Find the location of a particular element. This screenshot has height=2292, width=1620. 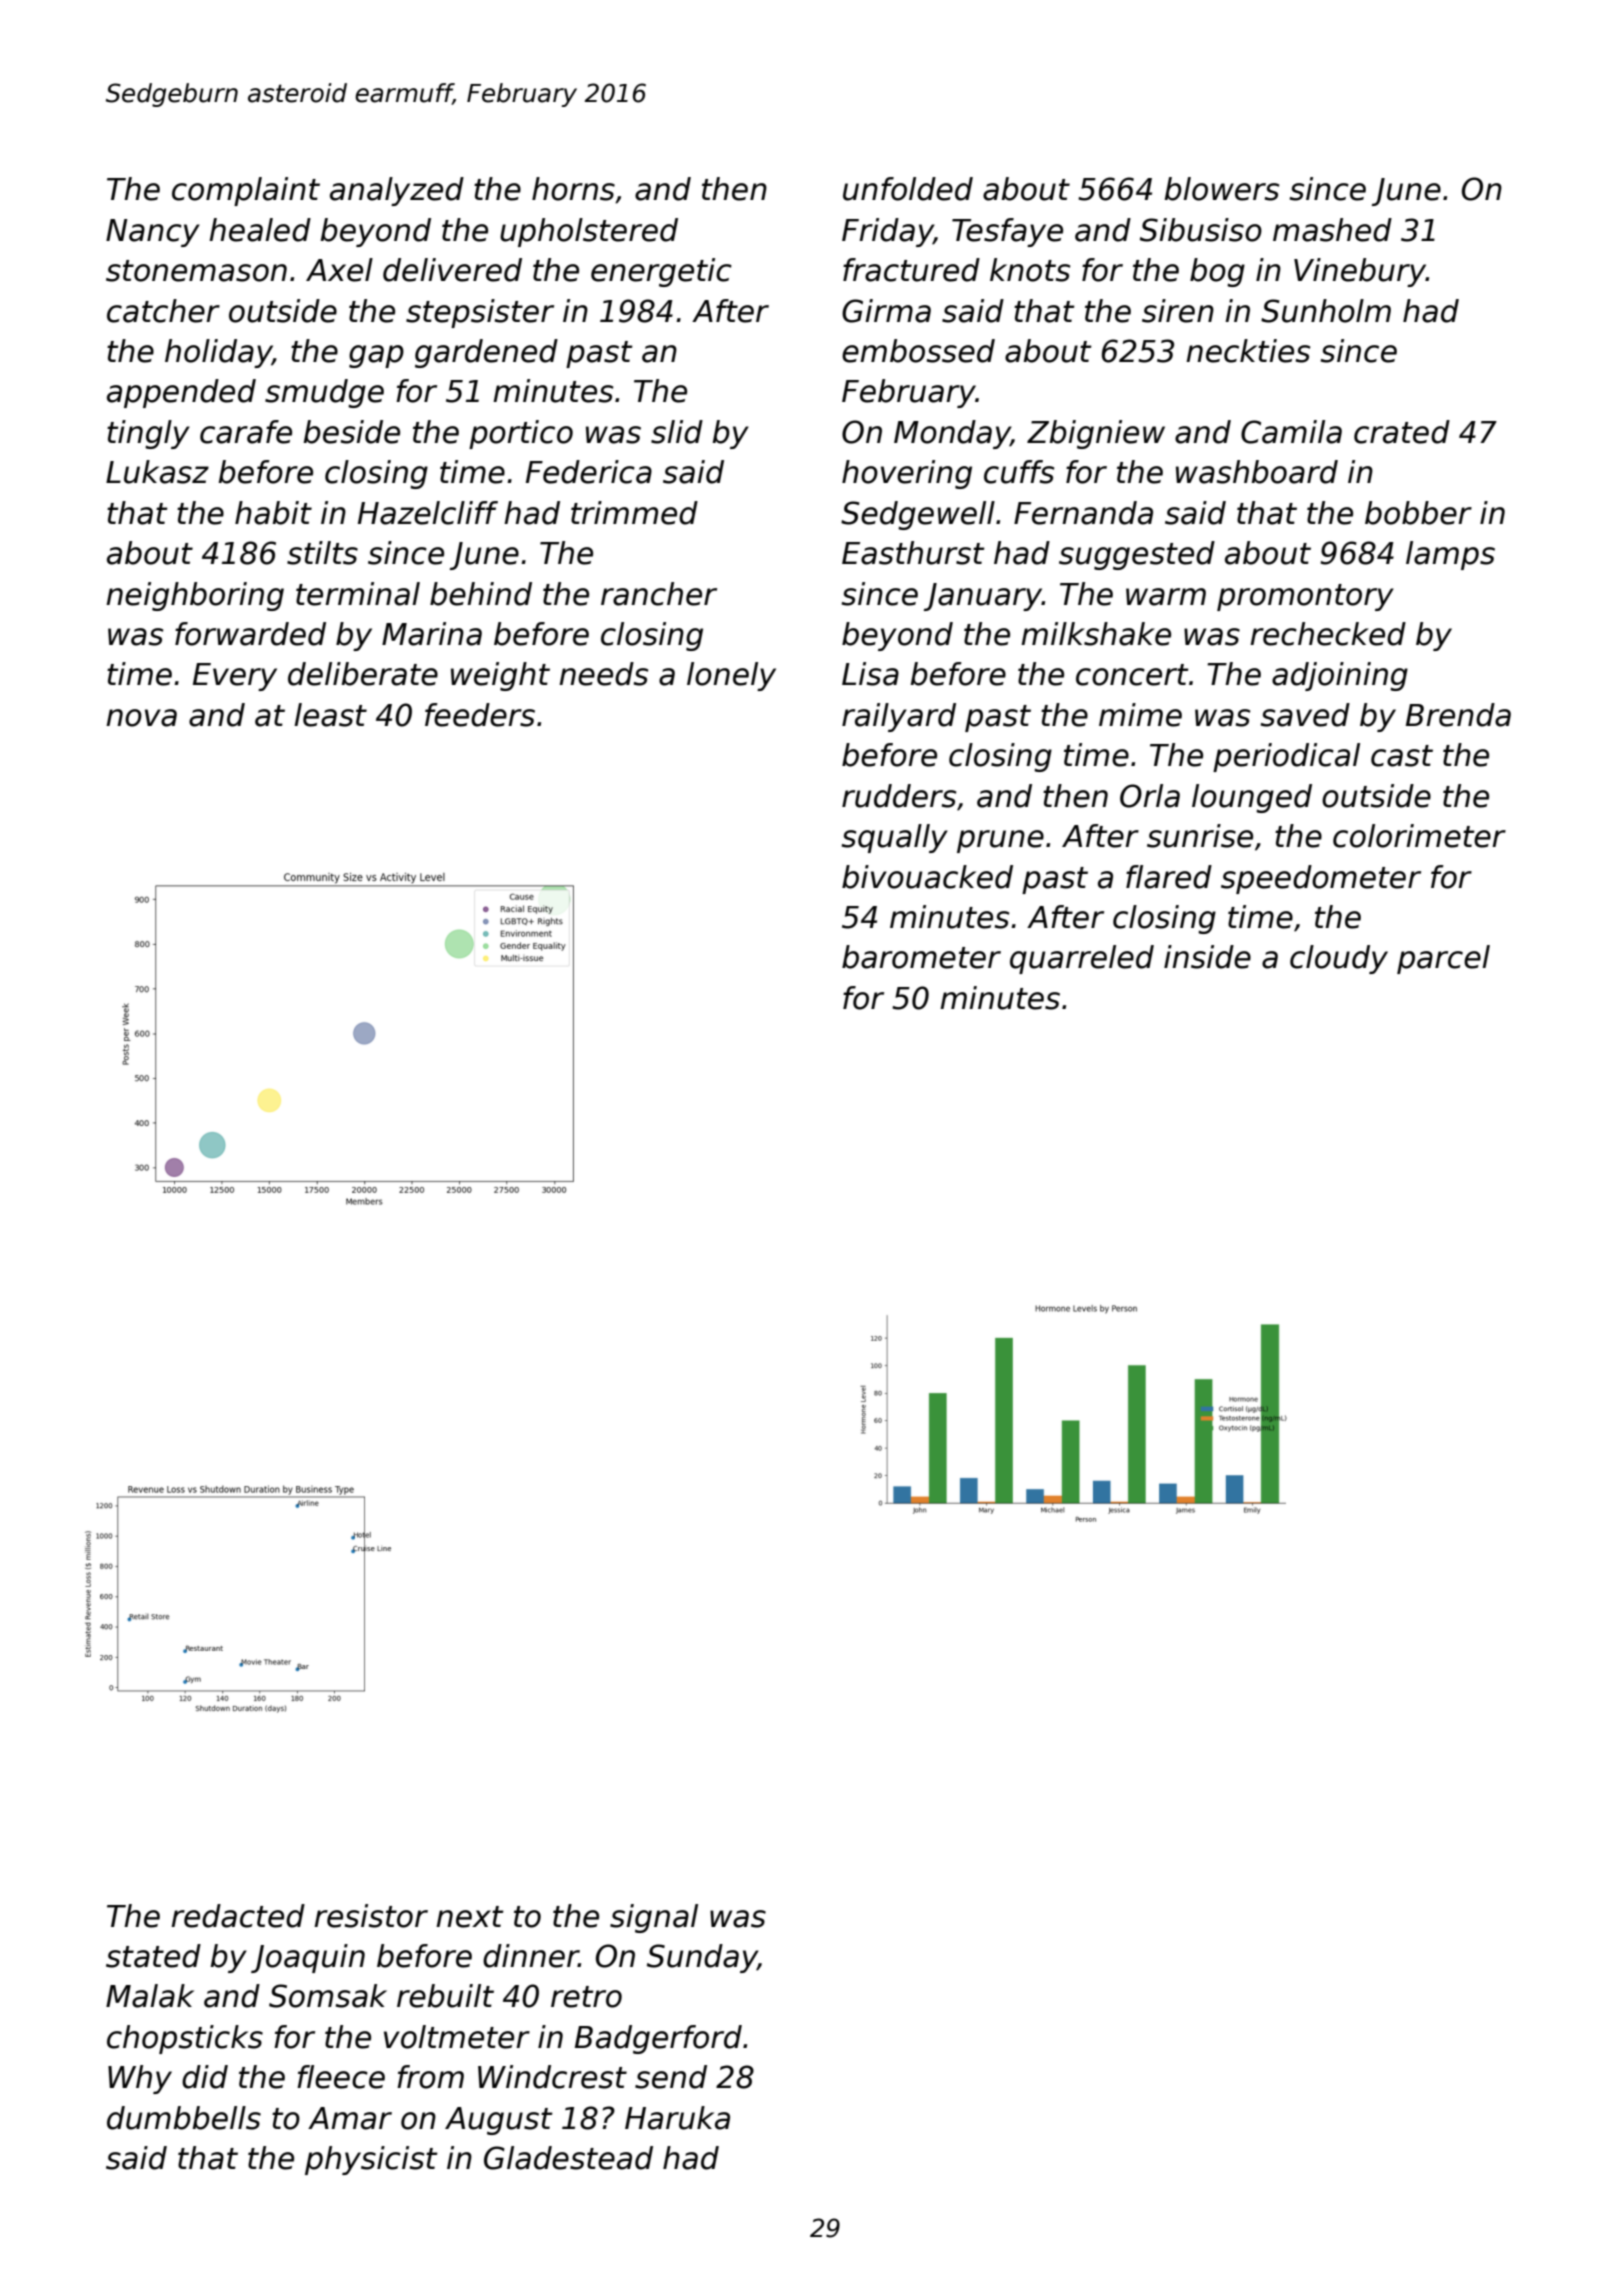

signal is located at coordinates (654, 1918).
